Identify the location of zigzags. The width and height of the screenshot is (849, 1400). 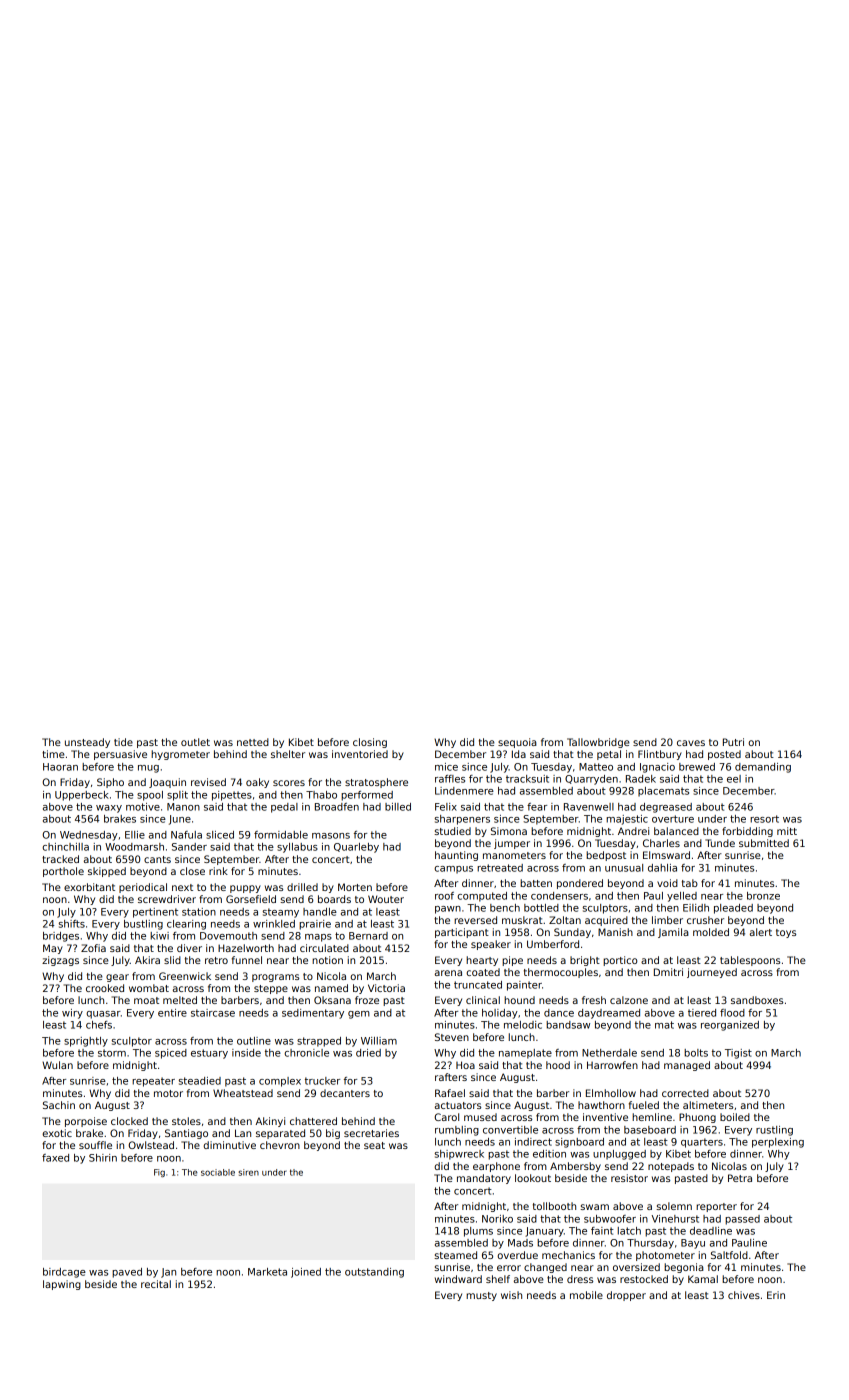
(60, 961).
